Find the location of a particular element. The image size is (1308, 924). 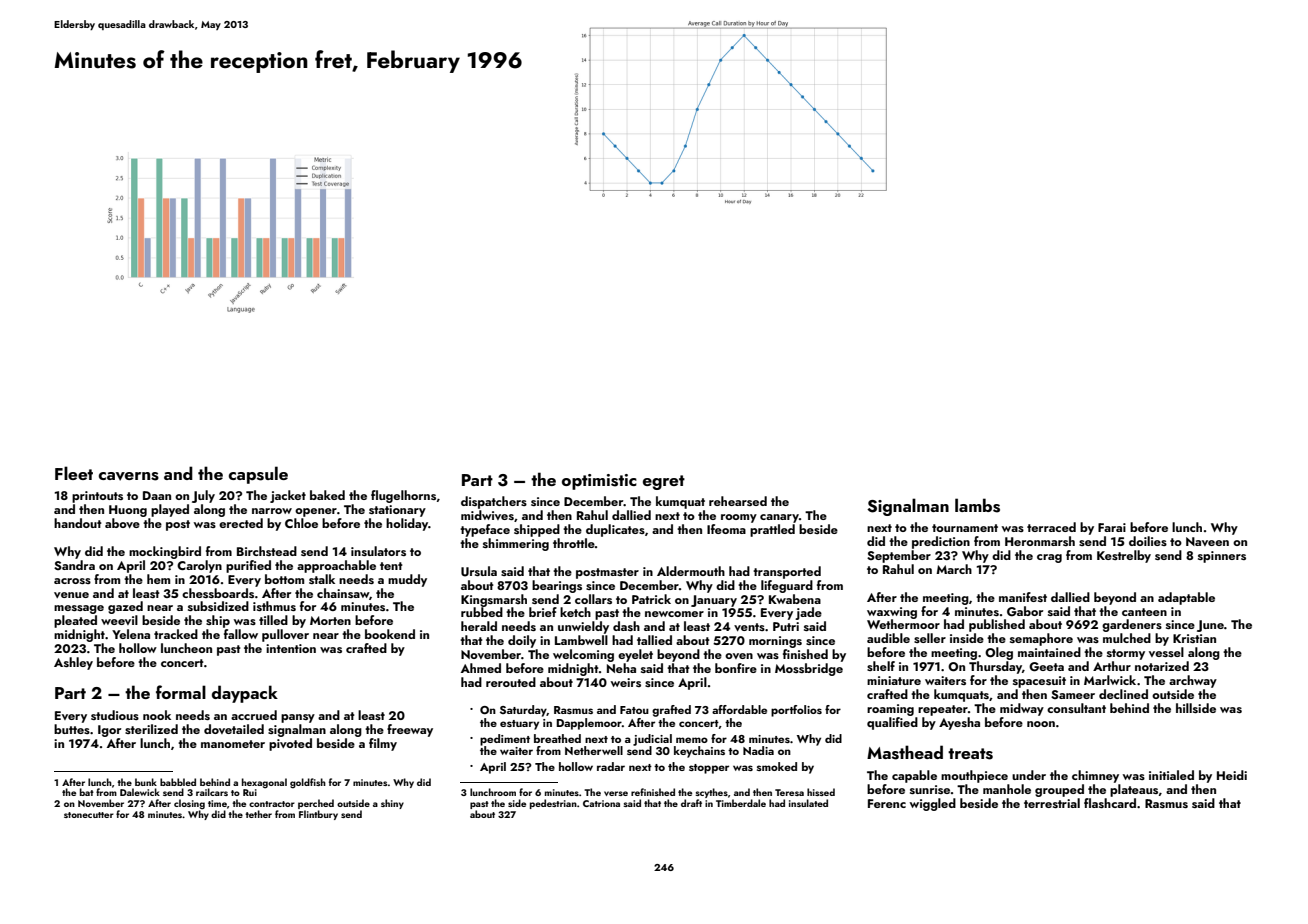

buttes is located at coordinates (72, 729).
